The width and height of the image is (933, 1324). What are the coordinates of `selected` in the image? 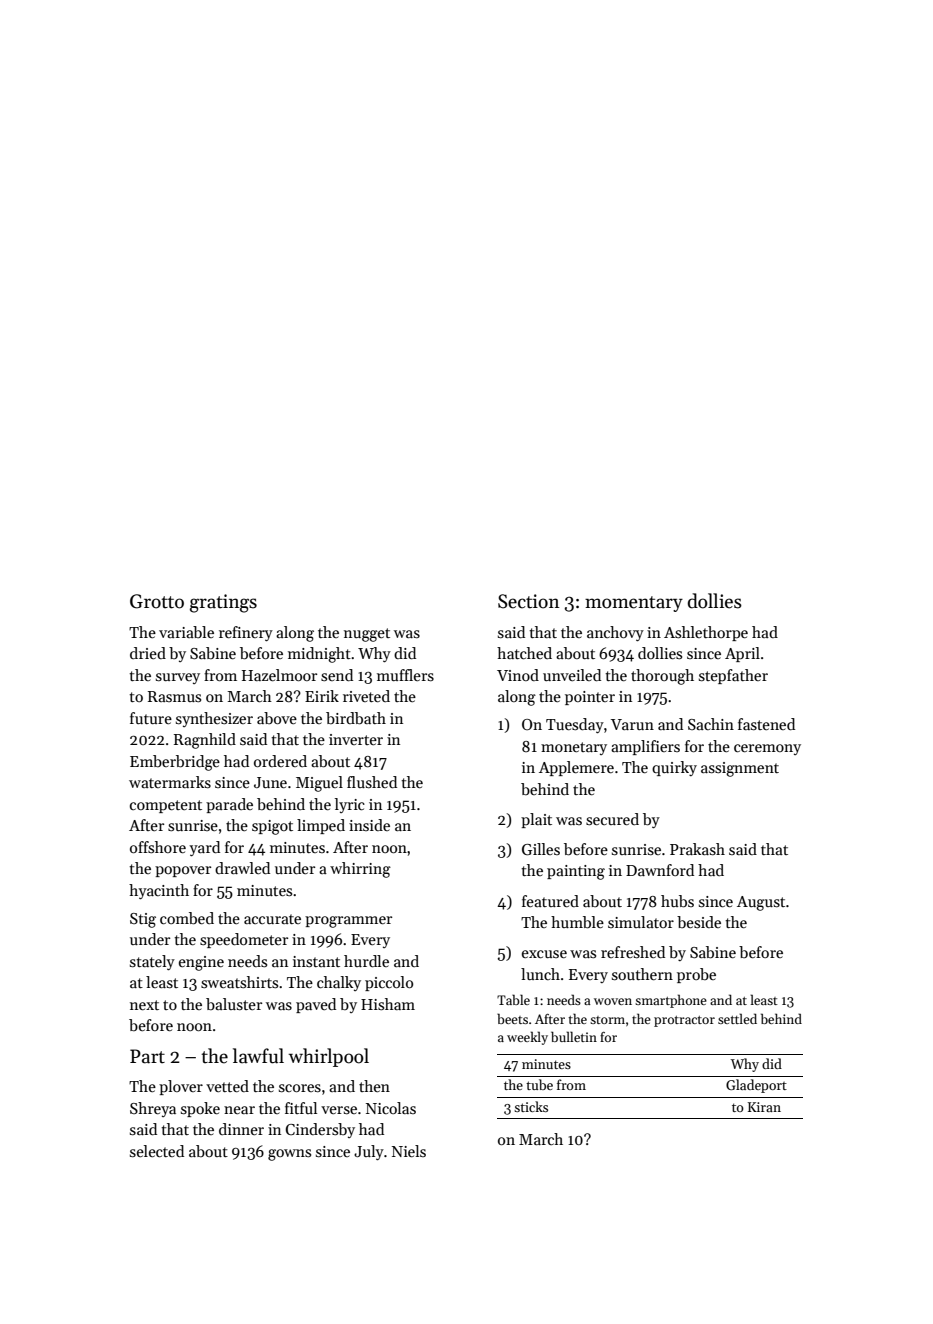 It's located at (157, 1151).
